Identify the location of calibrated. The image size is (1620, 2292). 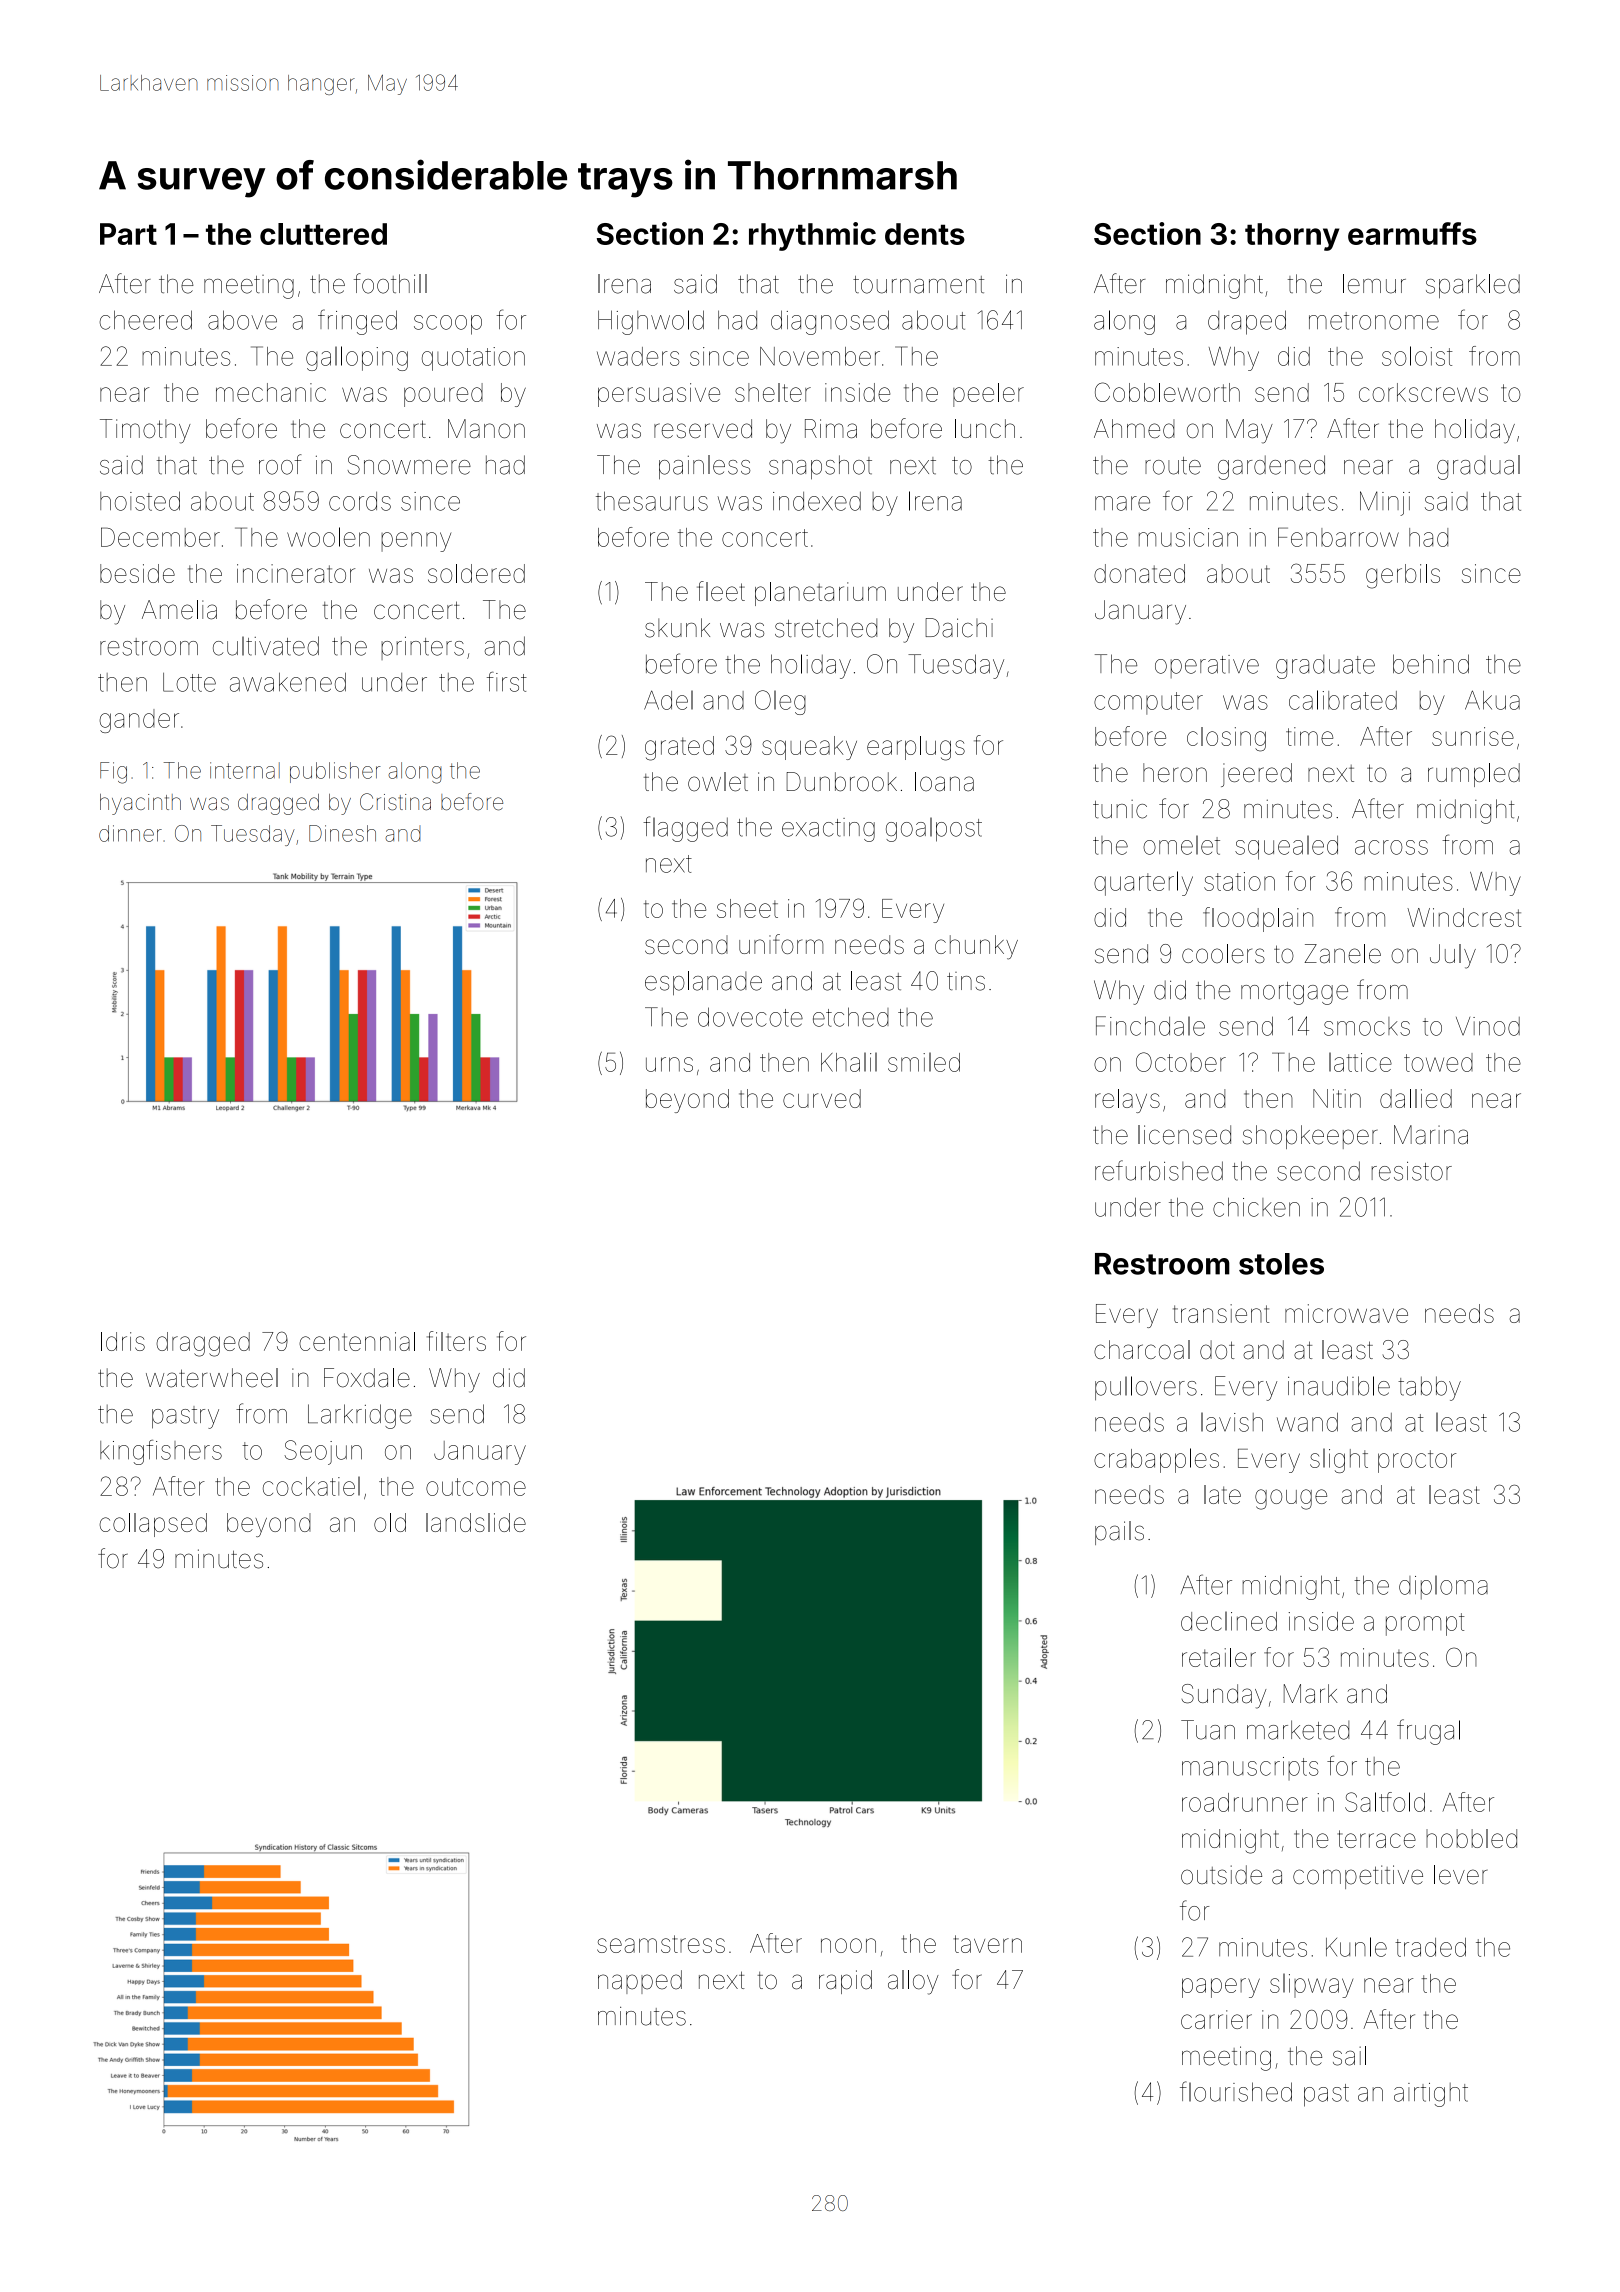
(1343, 700).
